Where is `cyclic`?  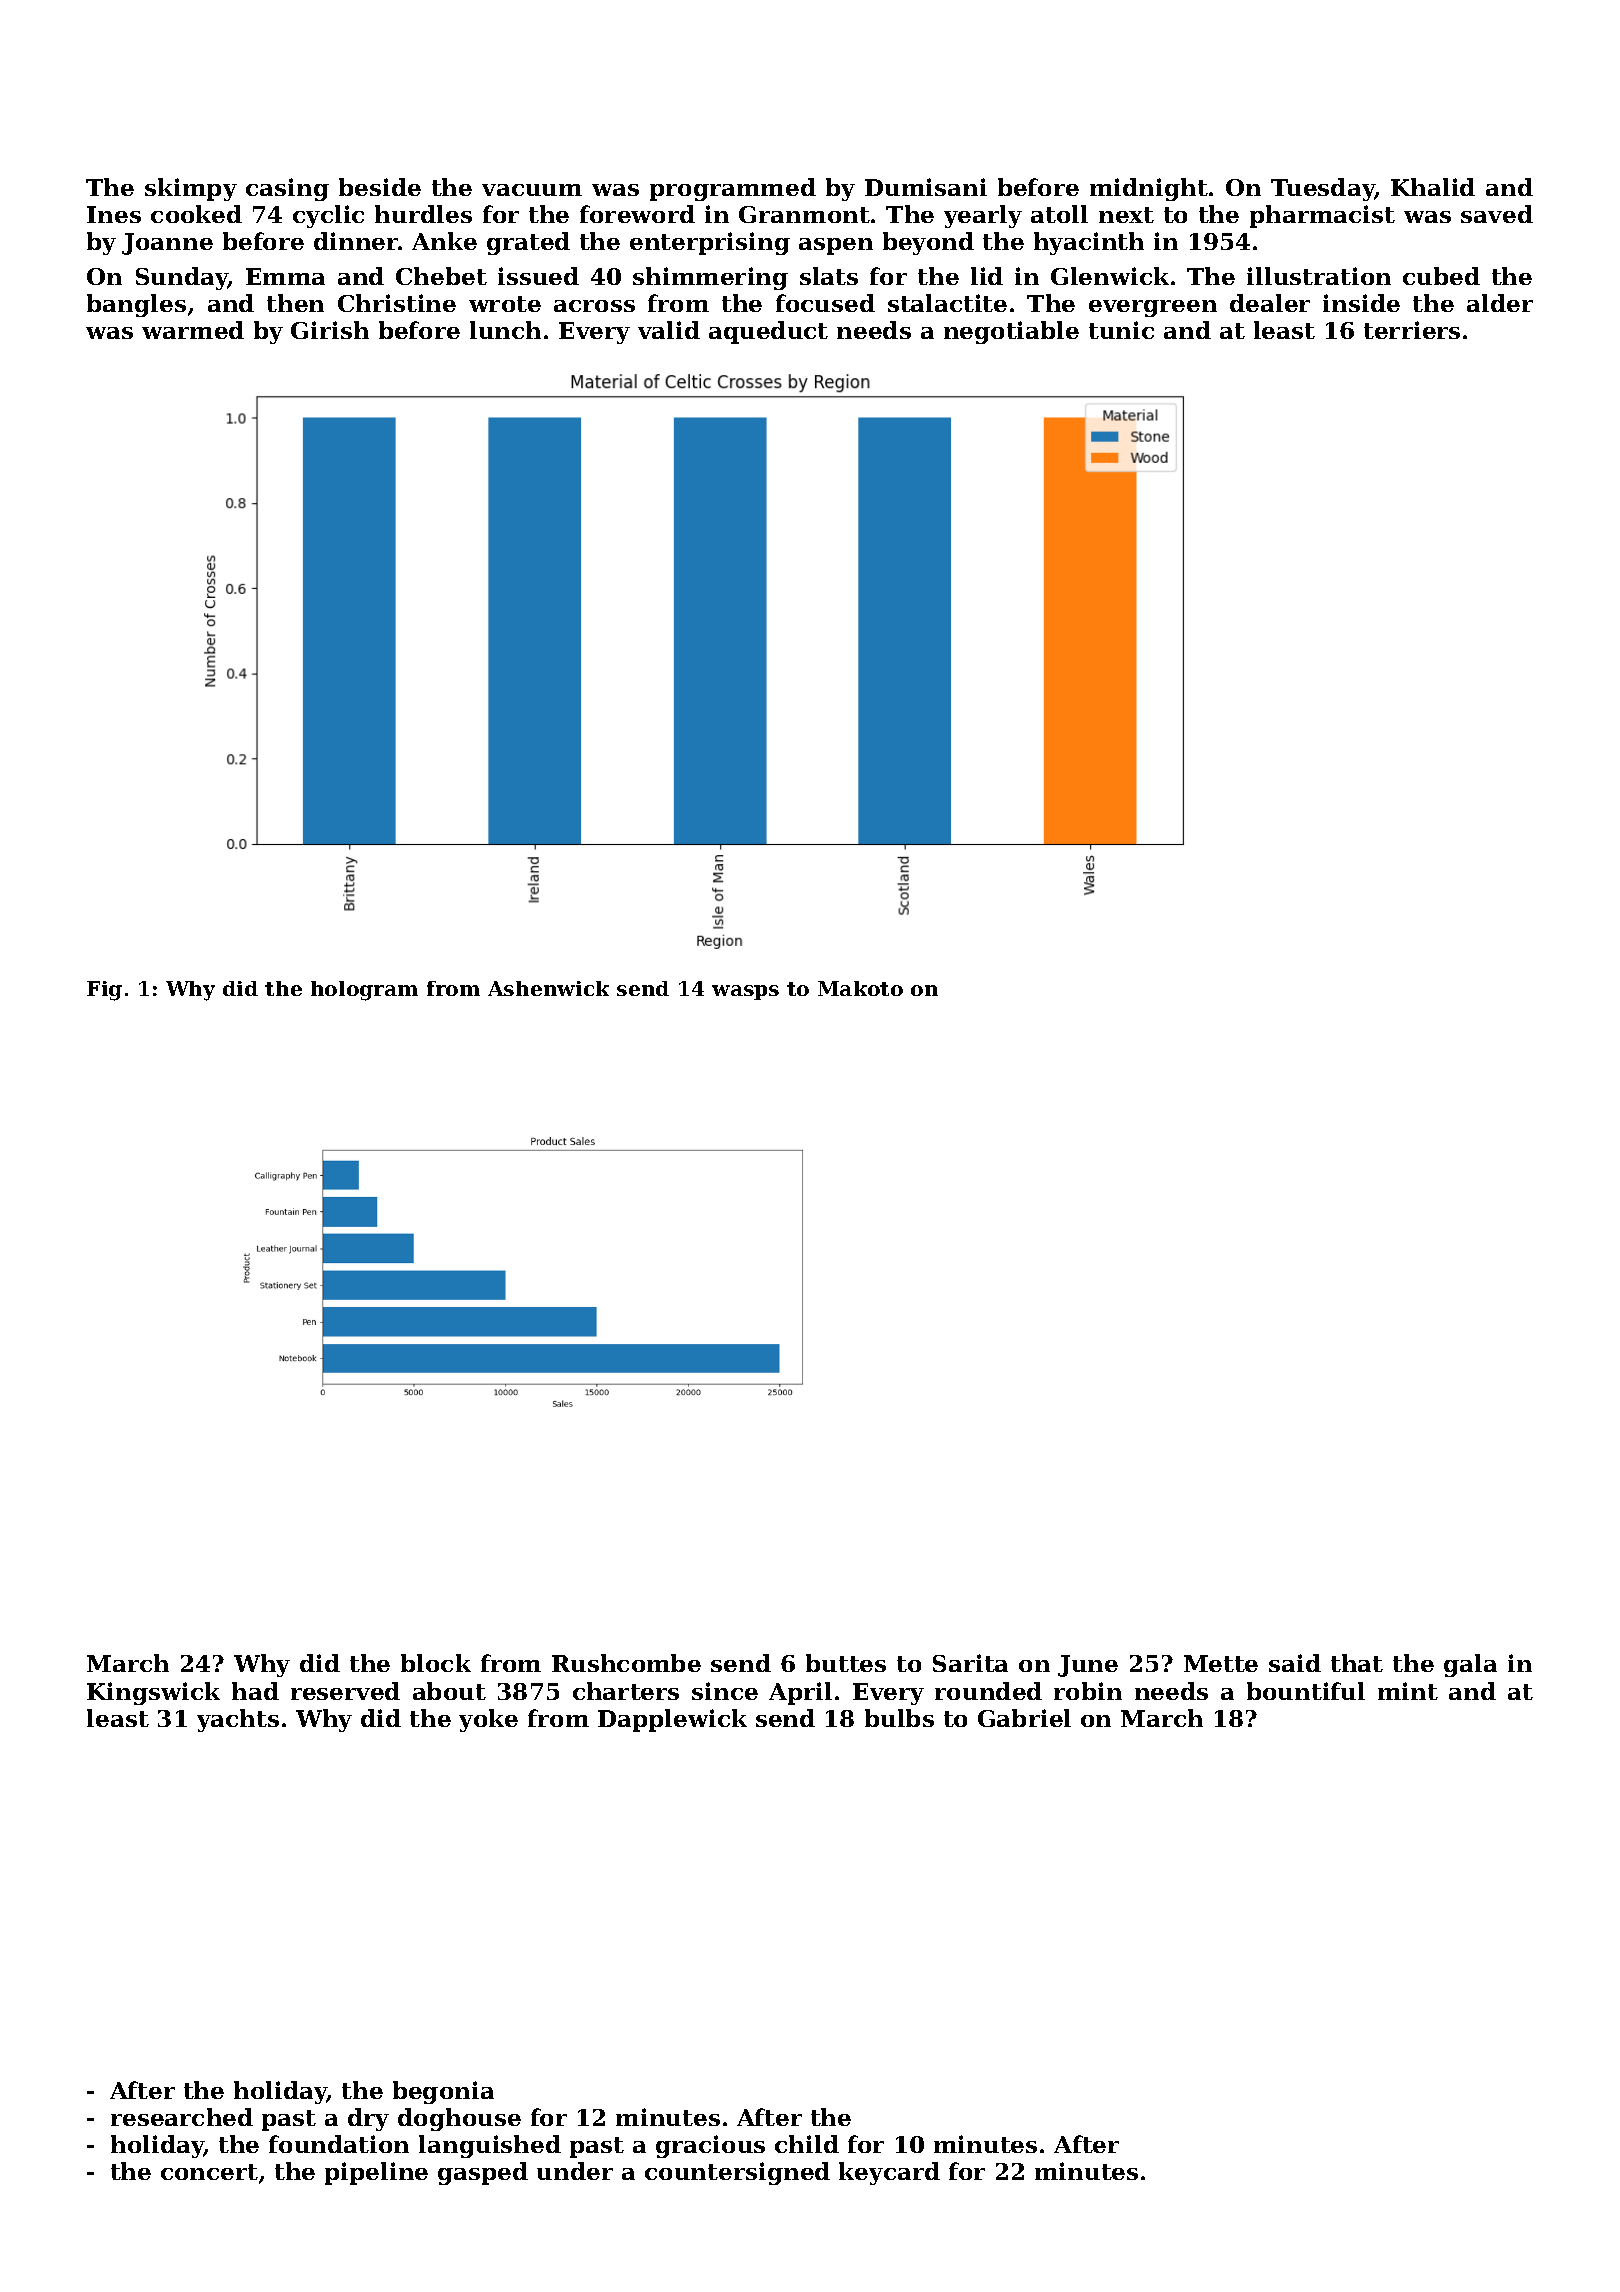 cyclic is located at coordinates (328, 216).
